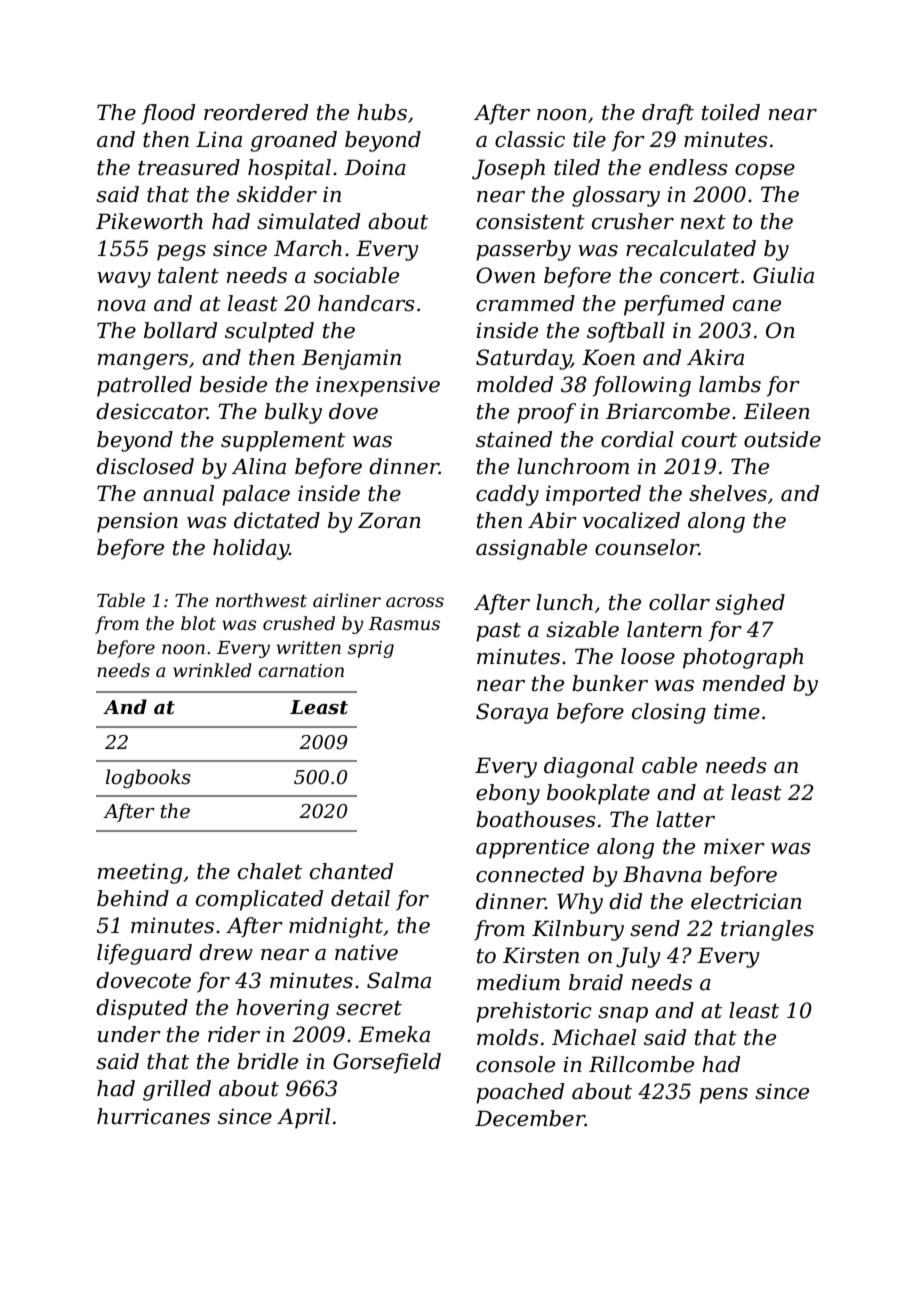 This document has height=1311, width=924. What do you see at coordinates (530, 1118) in the document?
I see `December` at bounding box center [530, 1118].
